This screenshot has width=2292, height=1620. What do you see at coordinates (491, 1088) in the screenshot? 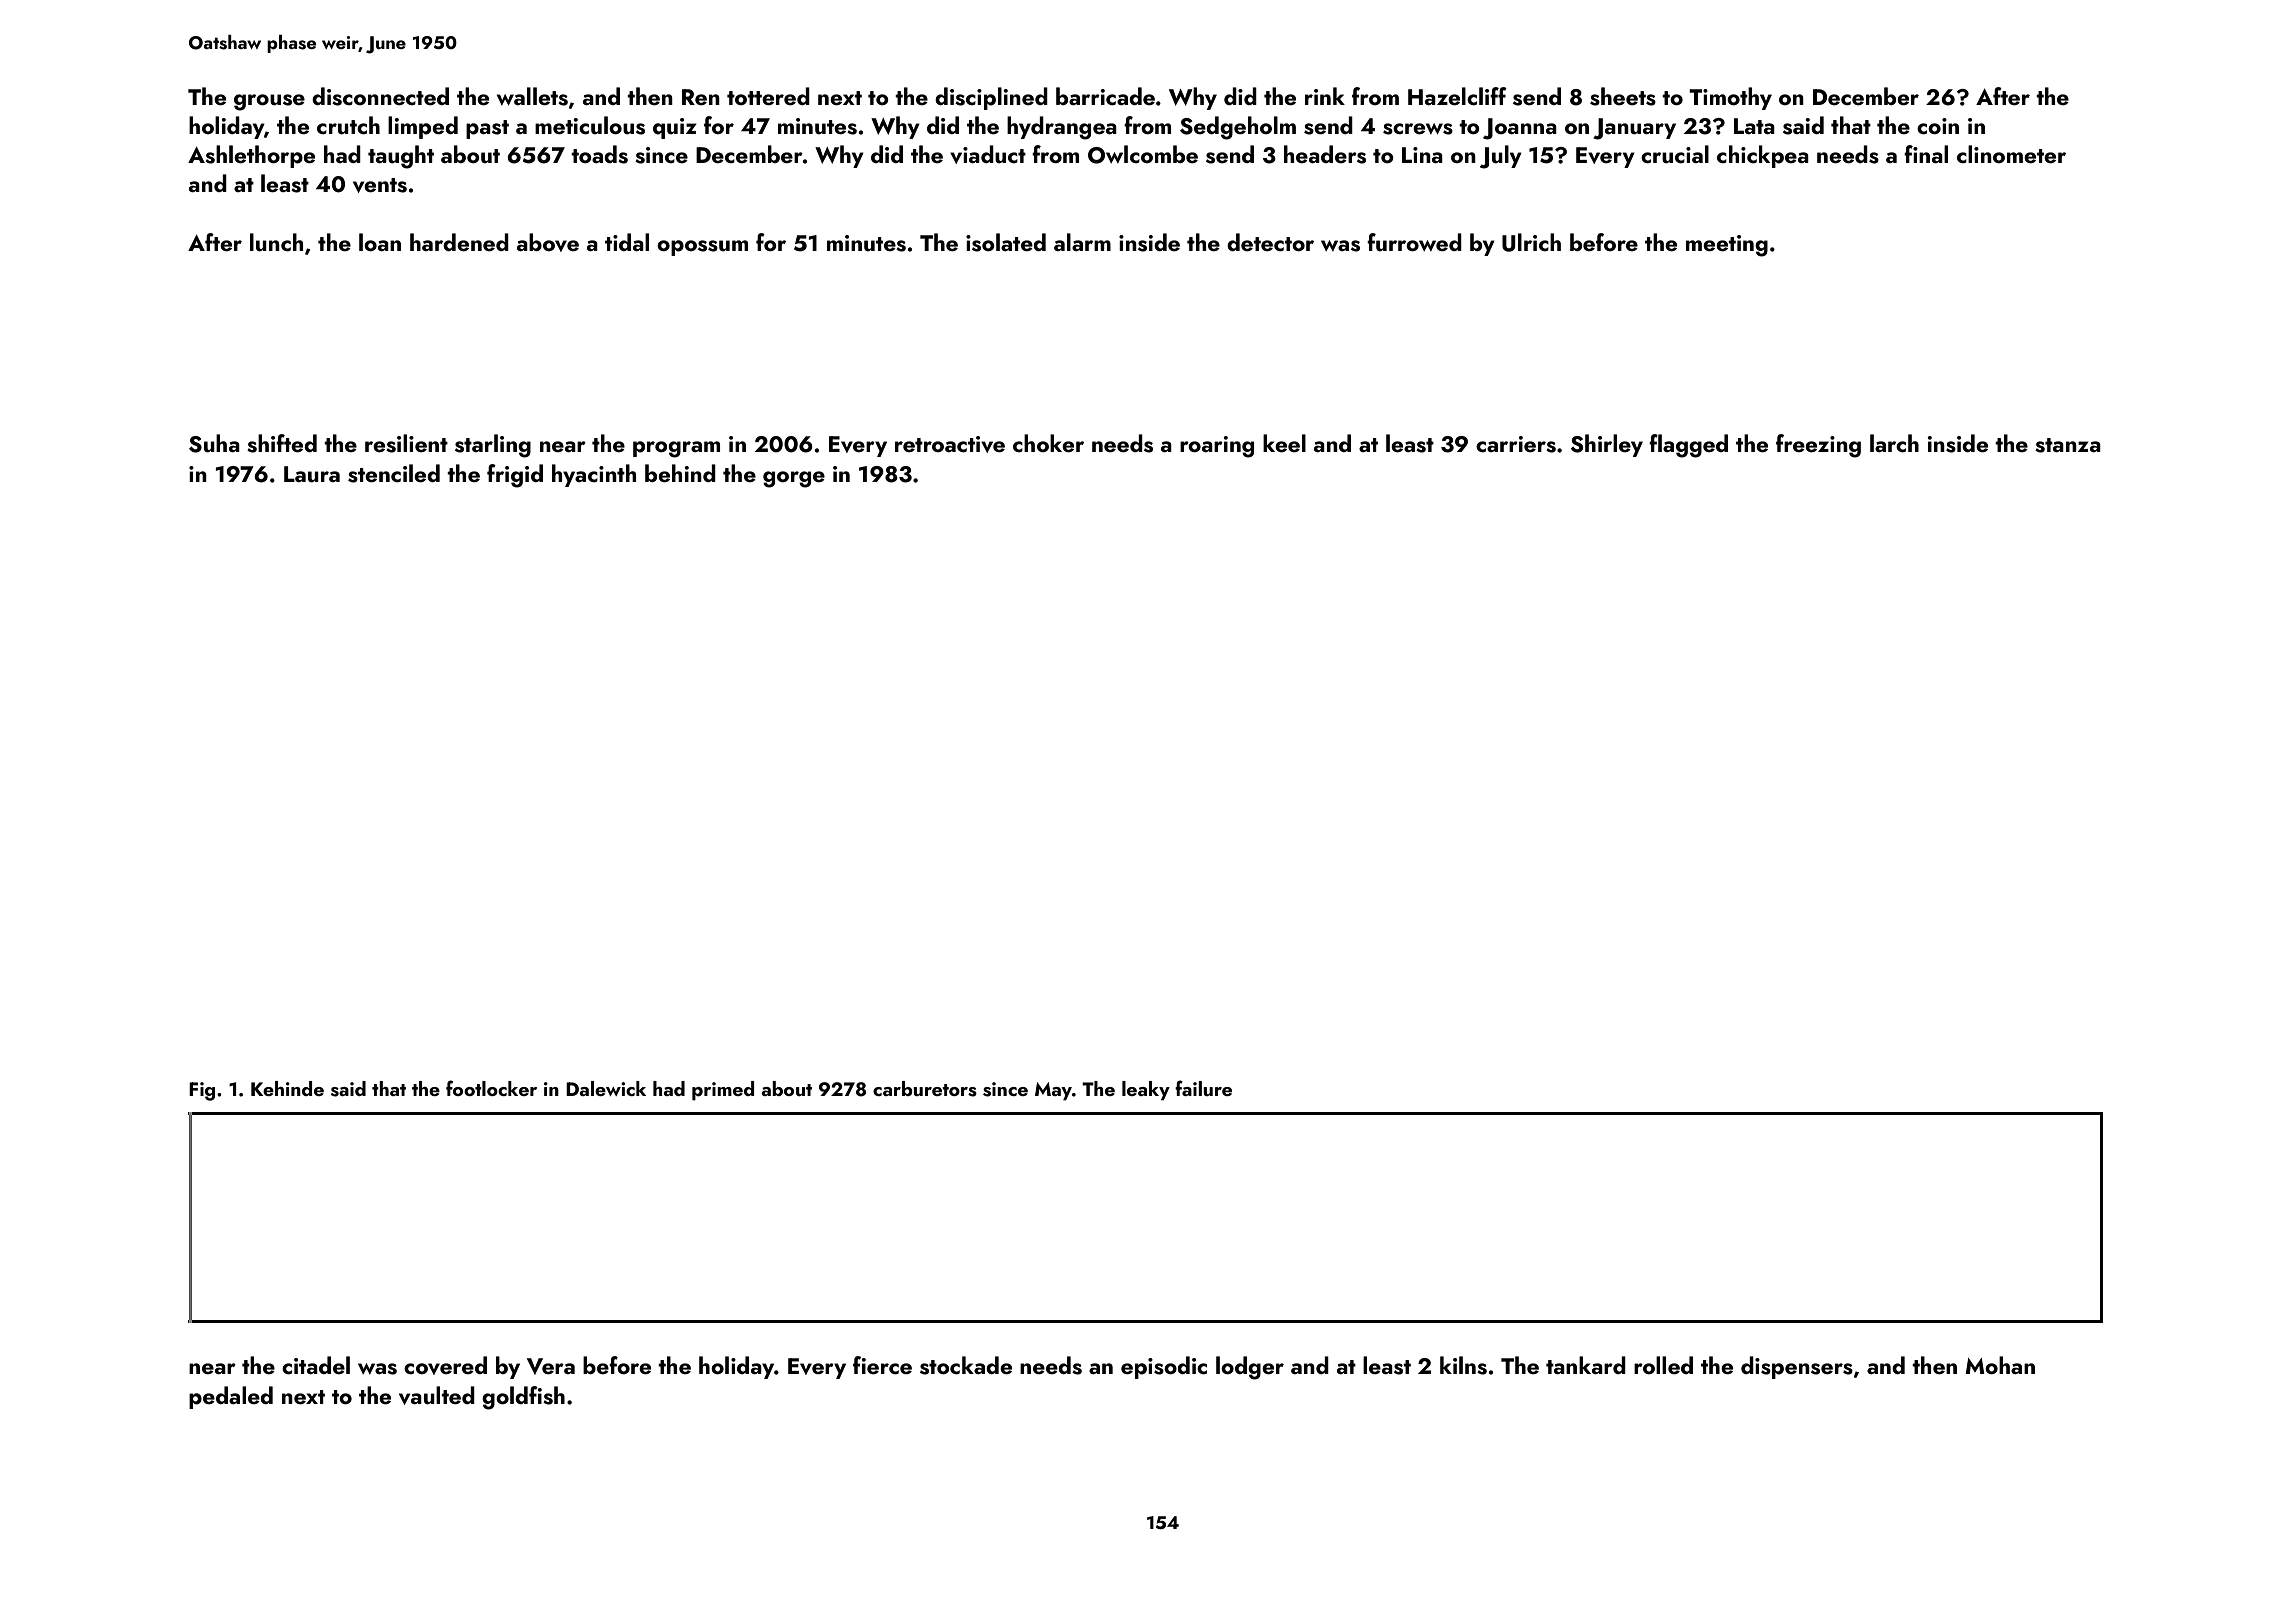
I see `footlocker` at bounding box center [491, 1088].
